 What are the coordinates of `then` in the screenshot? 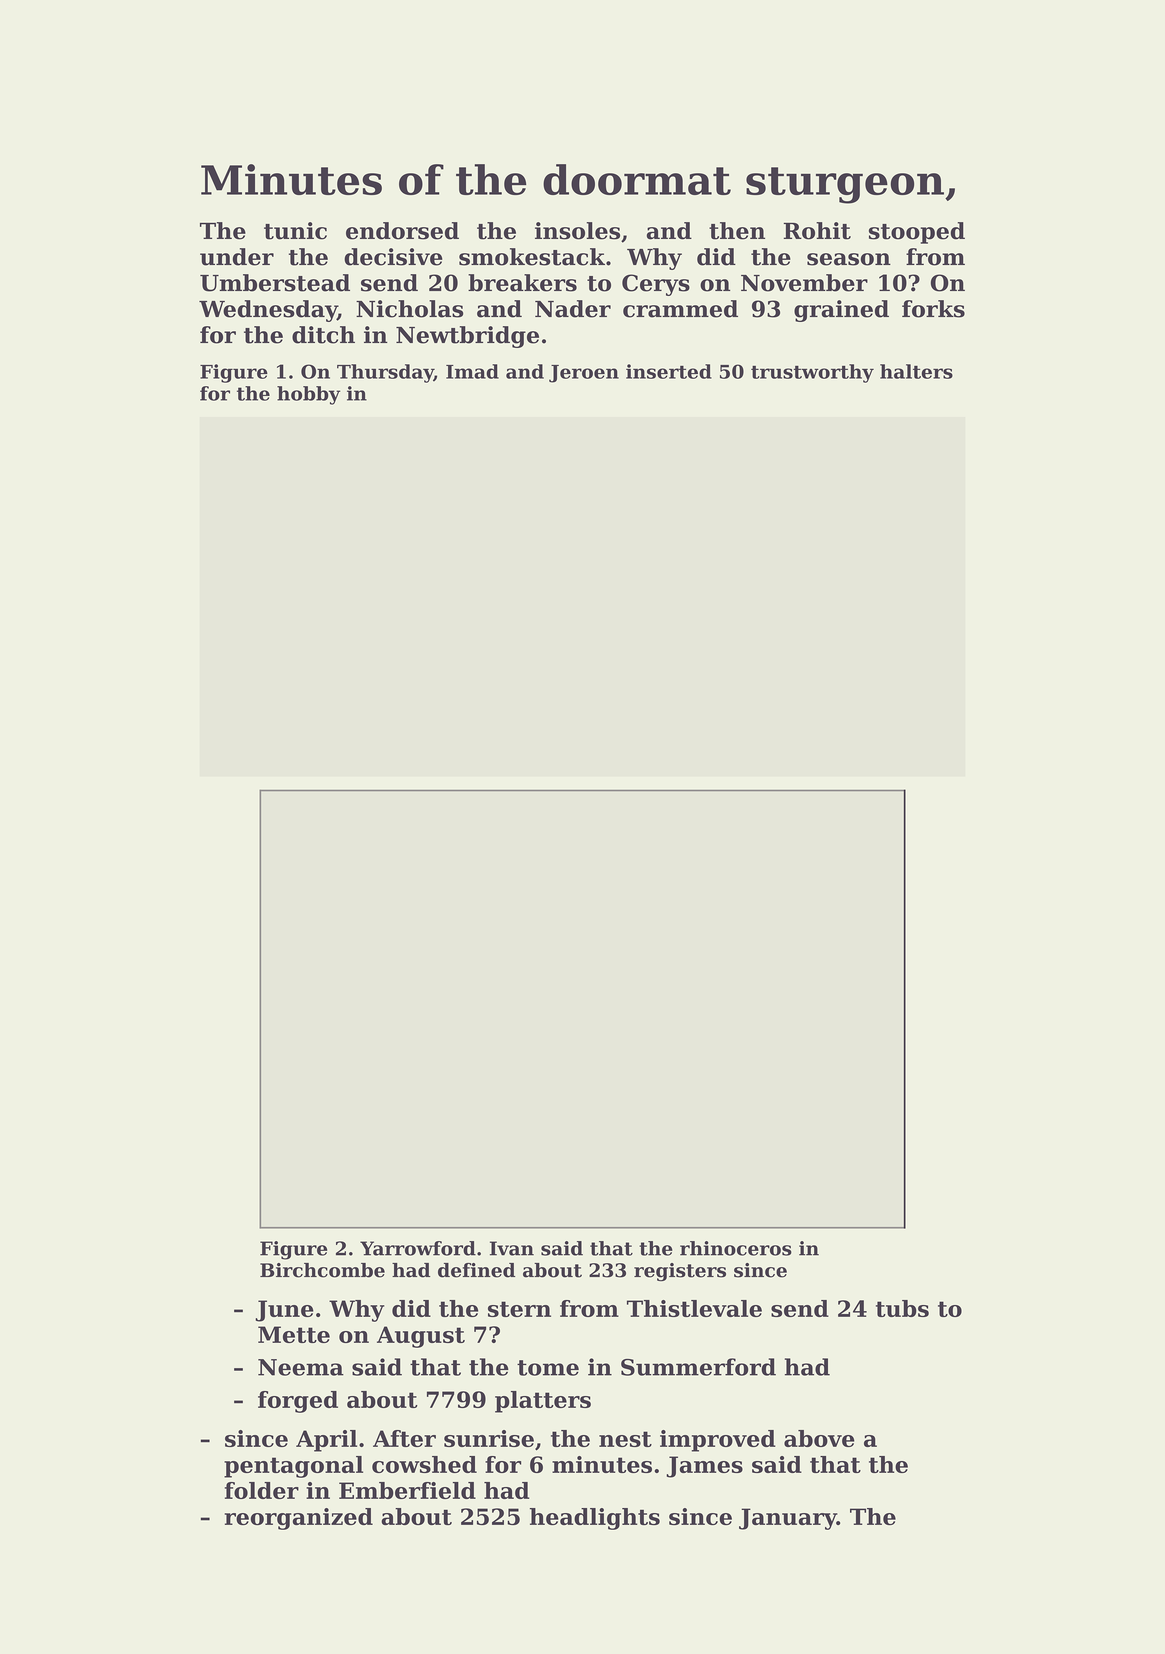 It's located at (737, 231).
